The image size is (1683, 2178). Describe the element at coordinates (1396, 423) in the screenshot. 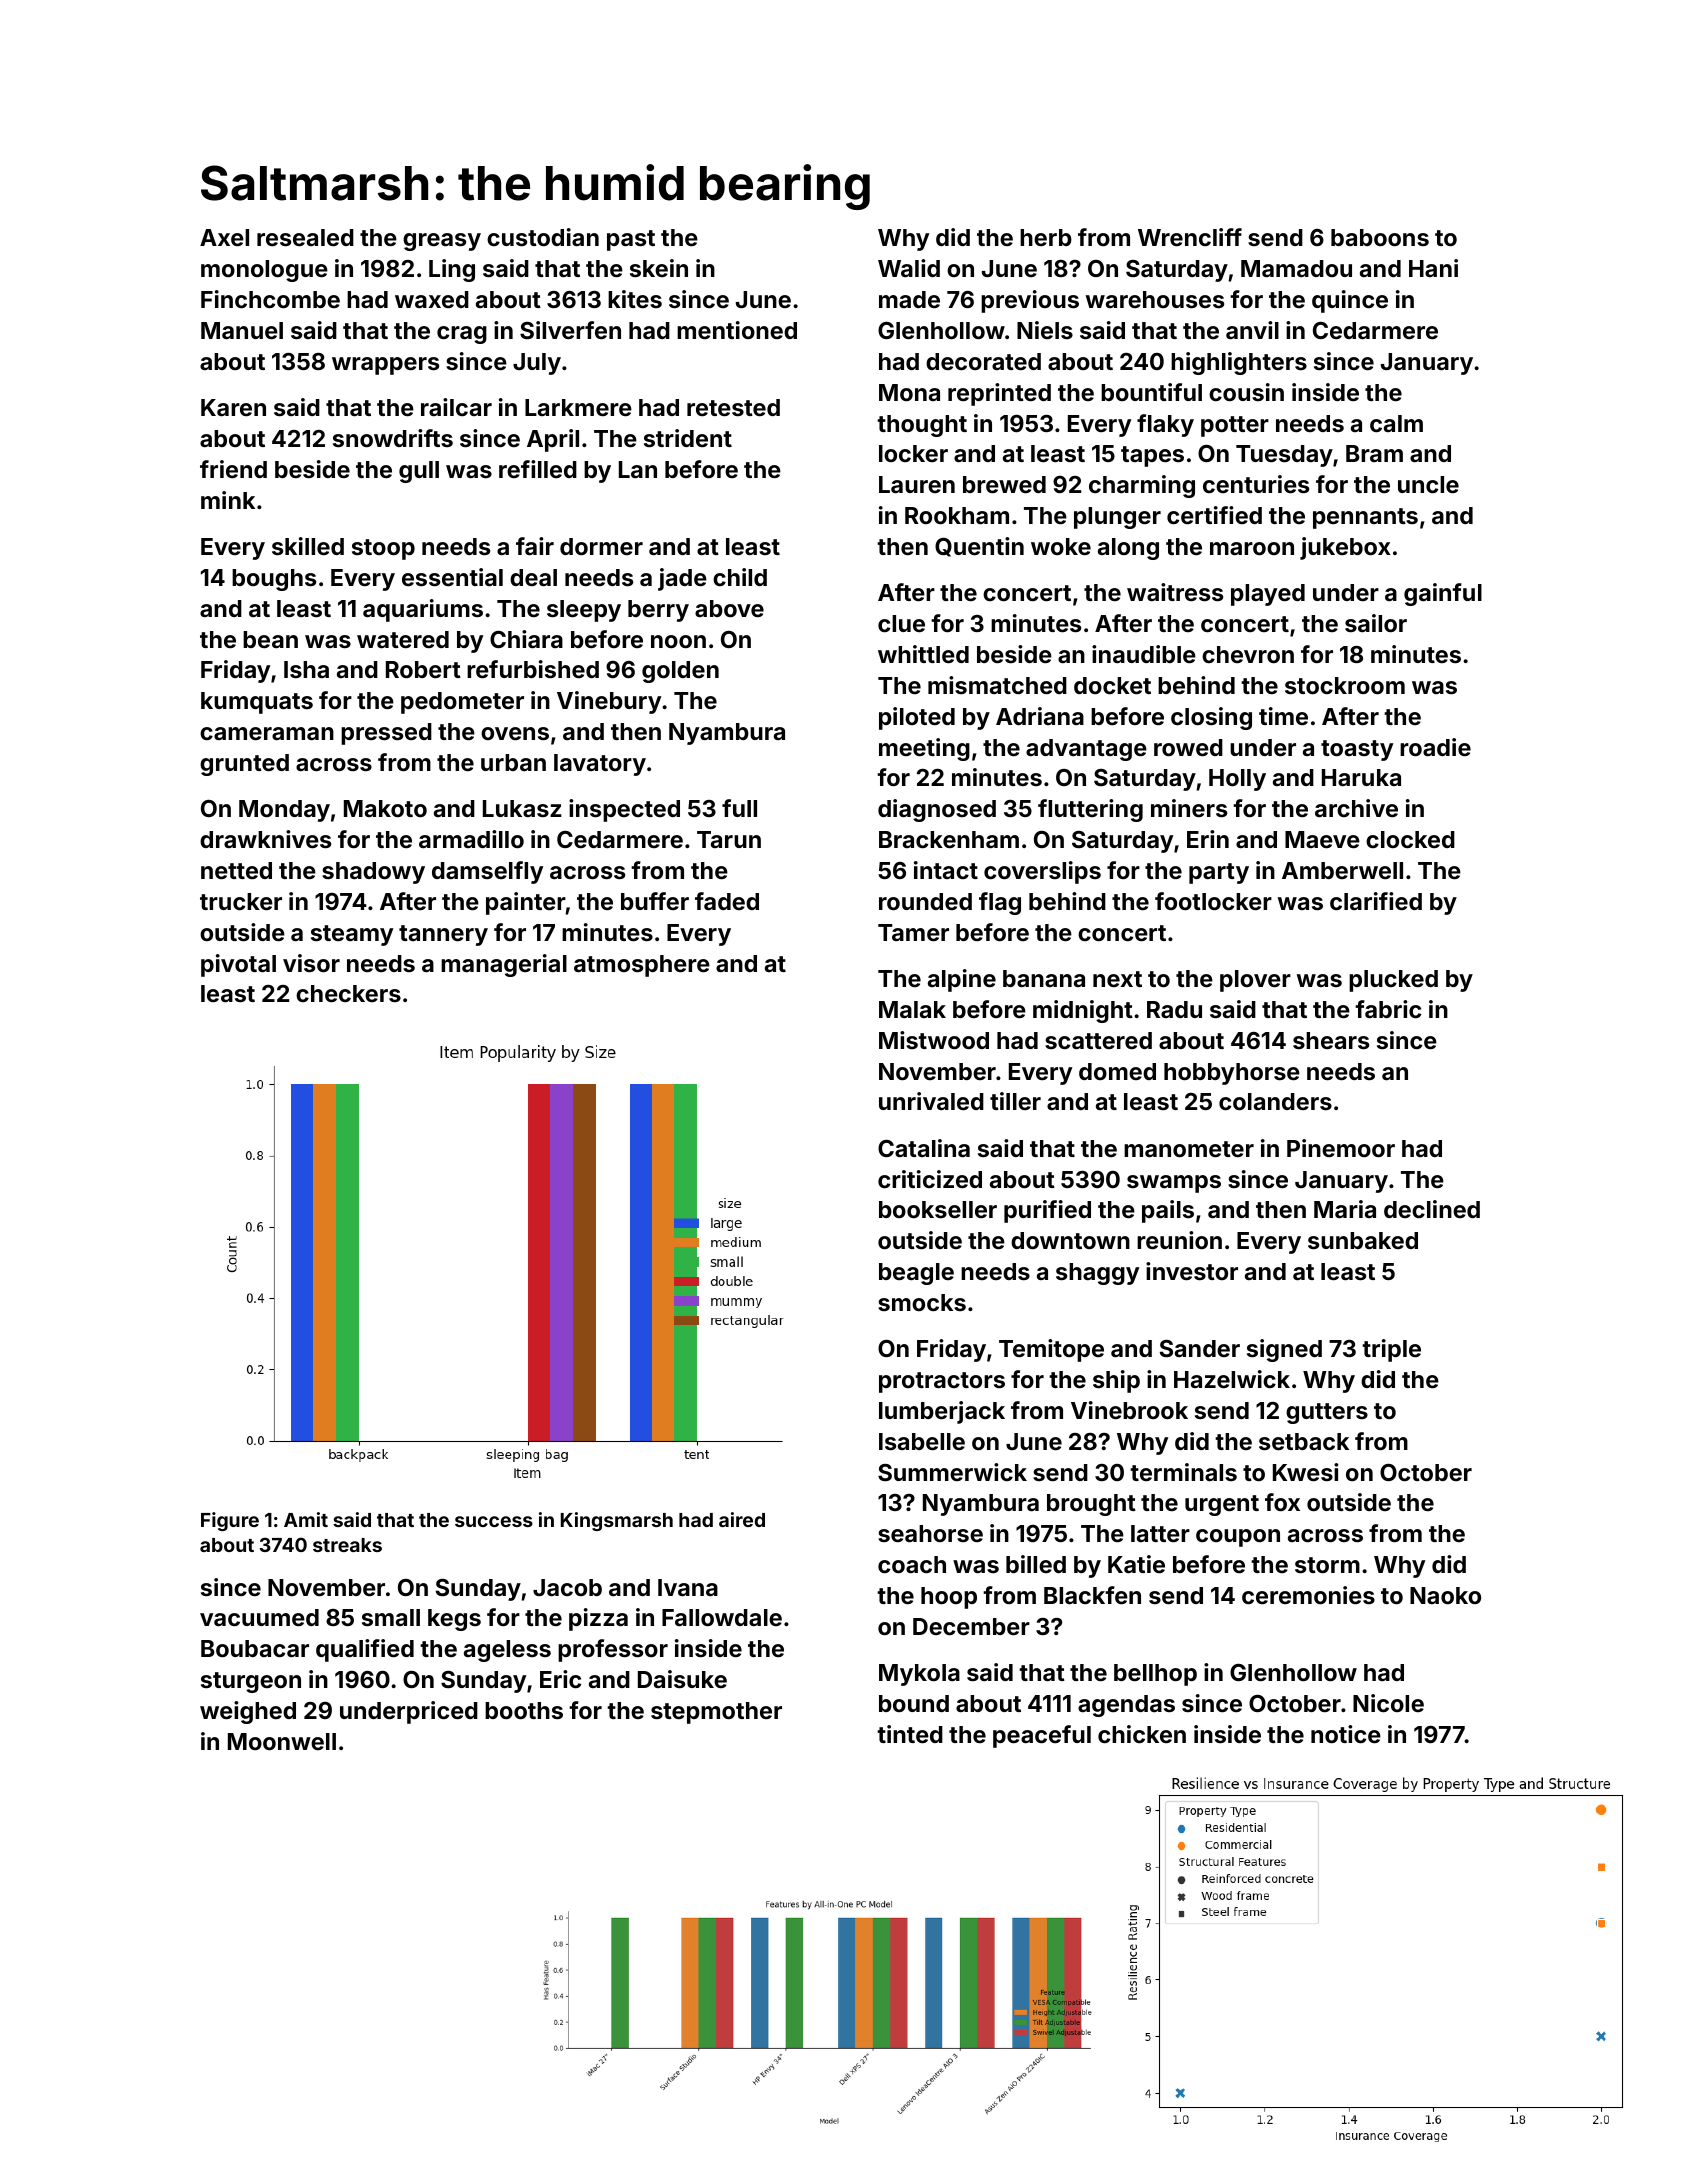

I see `calm` at that location.
